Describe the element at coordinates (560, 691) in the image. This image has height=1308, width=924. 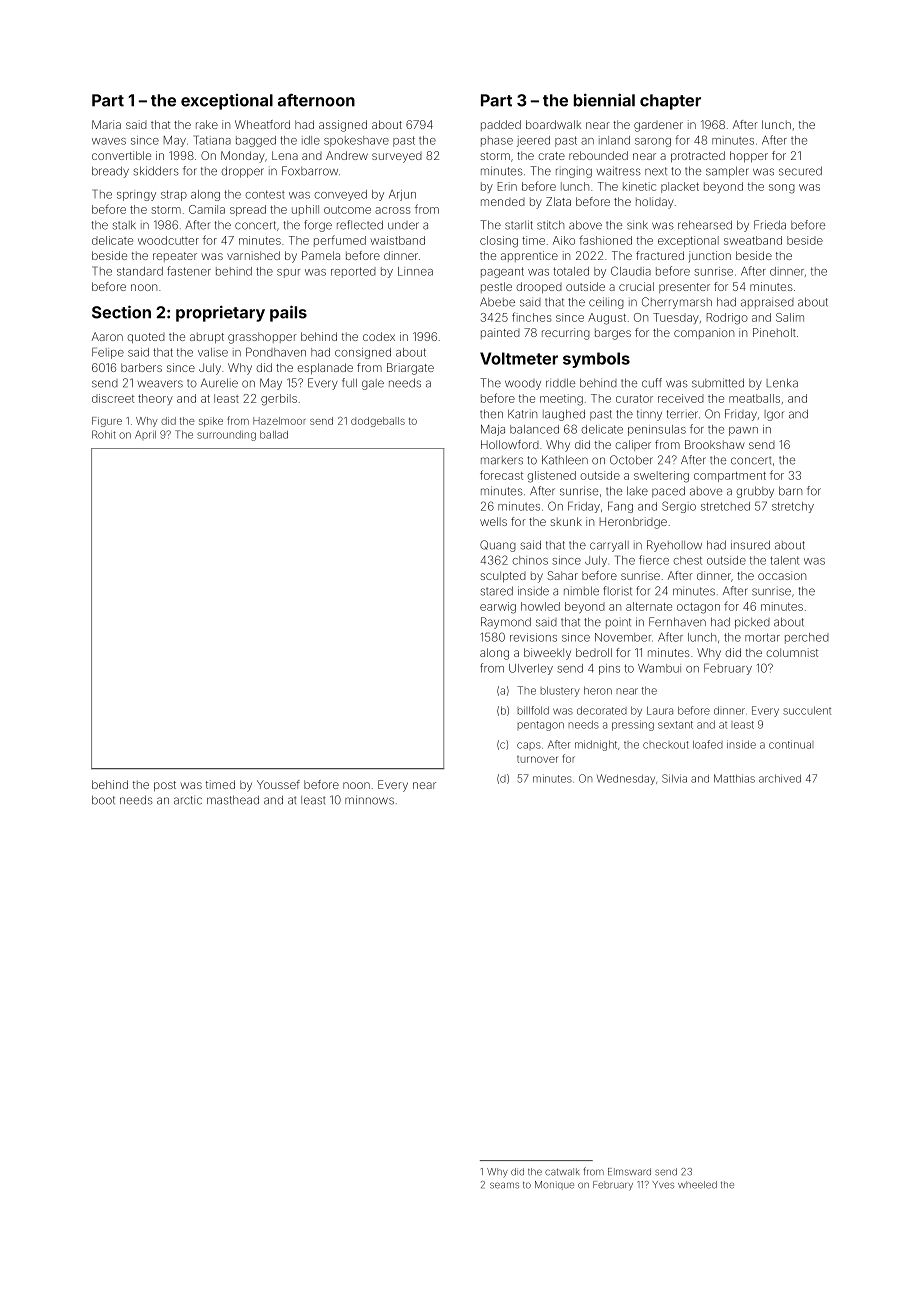
I see `blustery` at that location.
